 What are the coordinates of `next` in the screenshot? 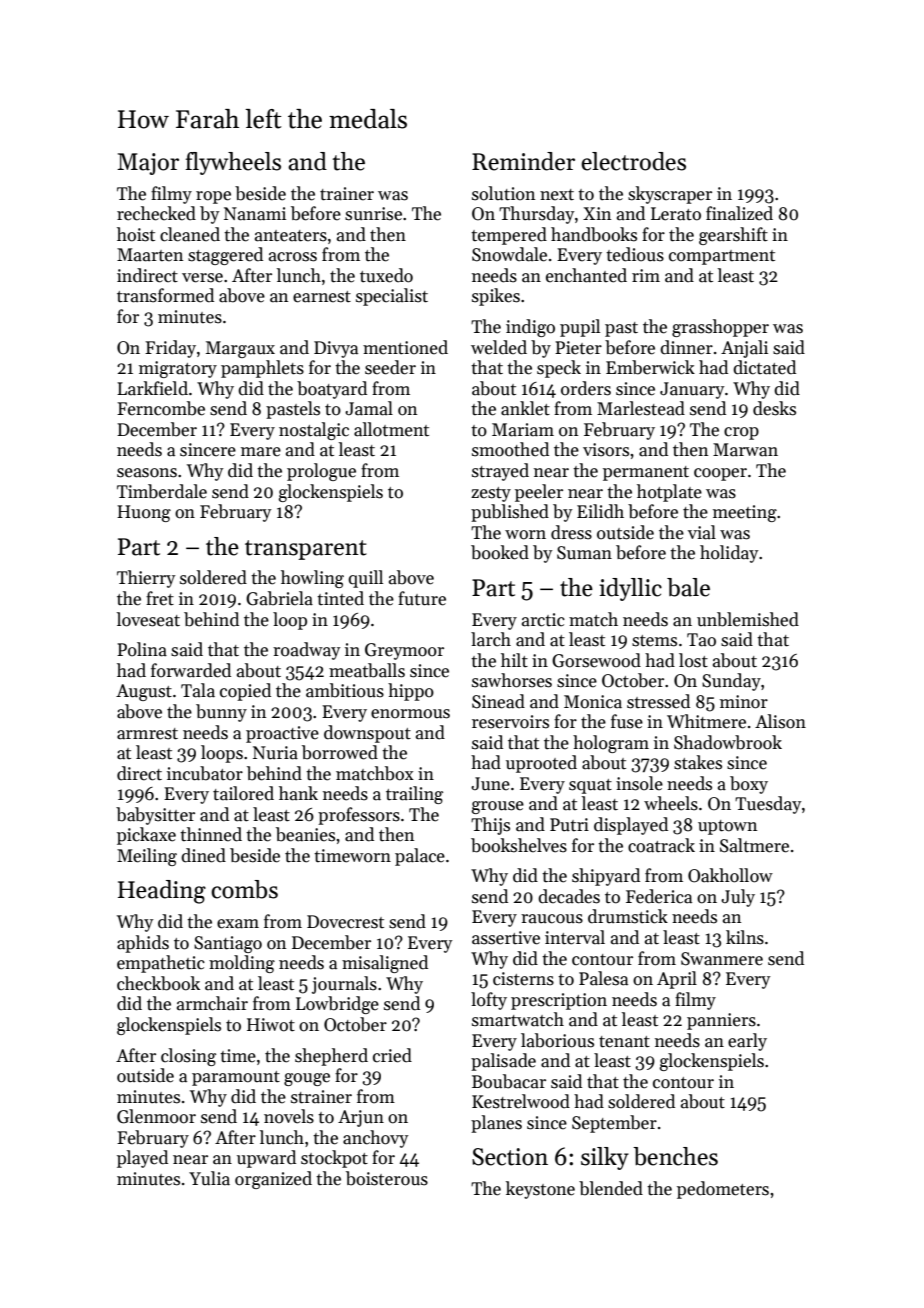 It's located at (557, 195).
